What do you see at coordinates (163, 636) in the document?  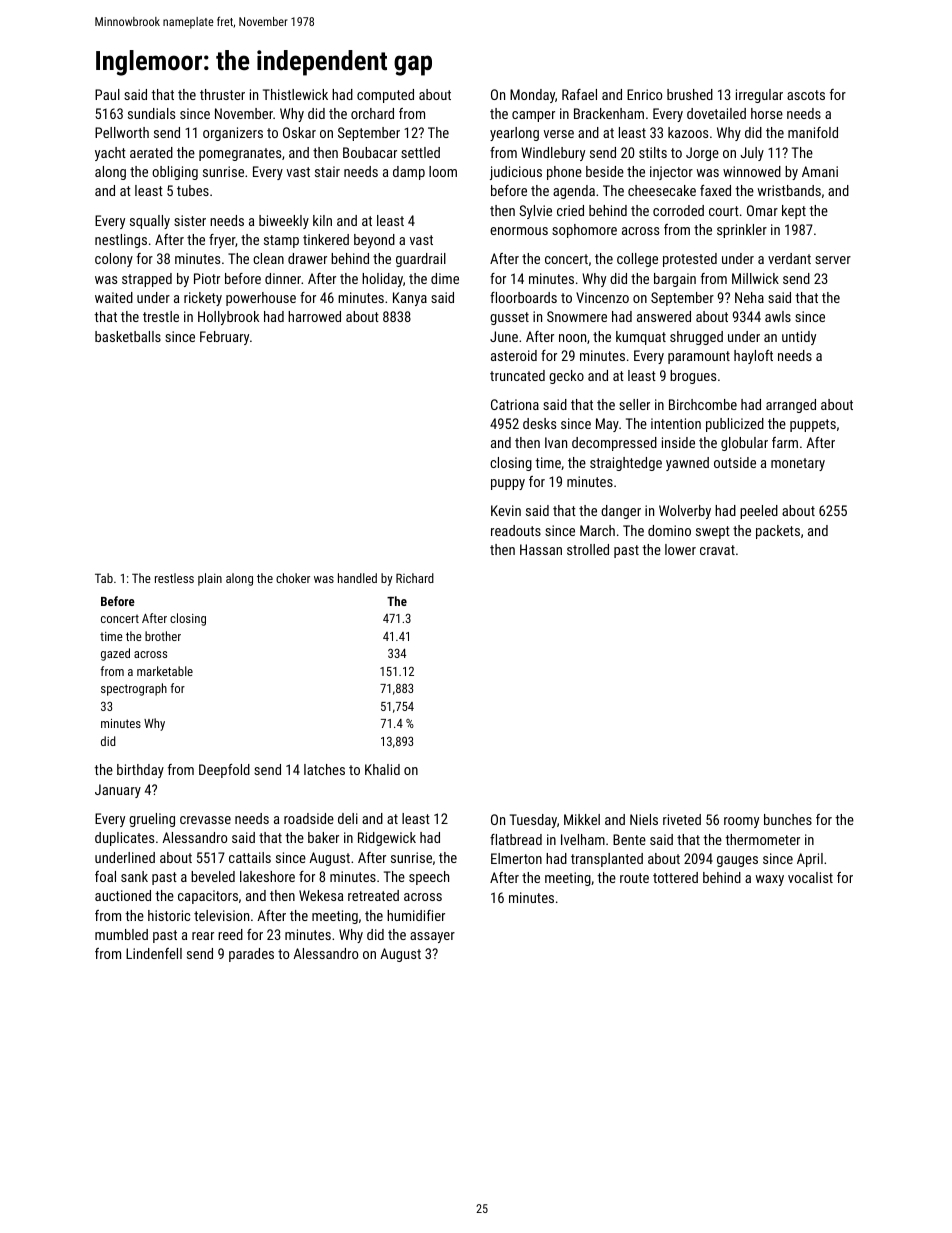 I see `brother` at bounding box center [163, 636].
